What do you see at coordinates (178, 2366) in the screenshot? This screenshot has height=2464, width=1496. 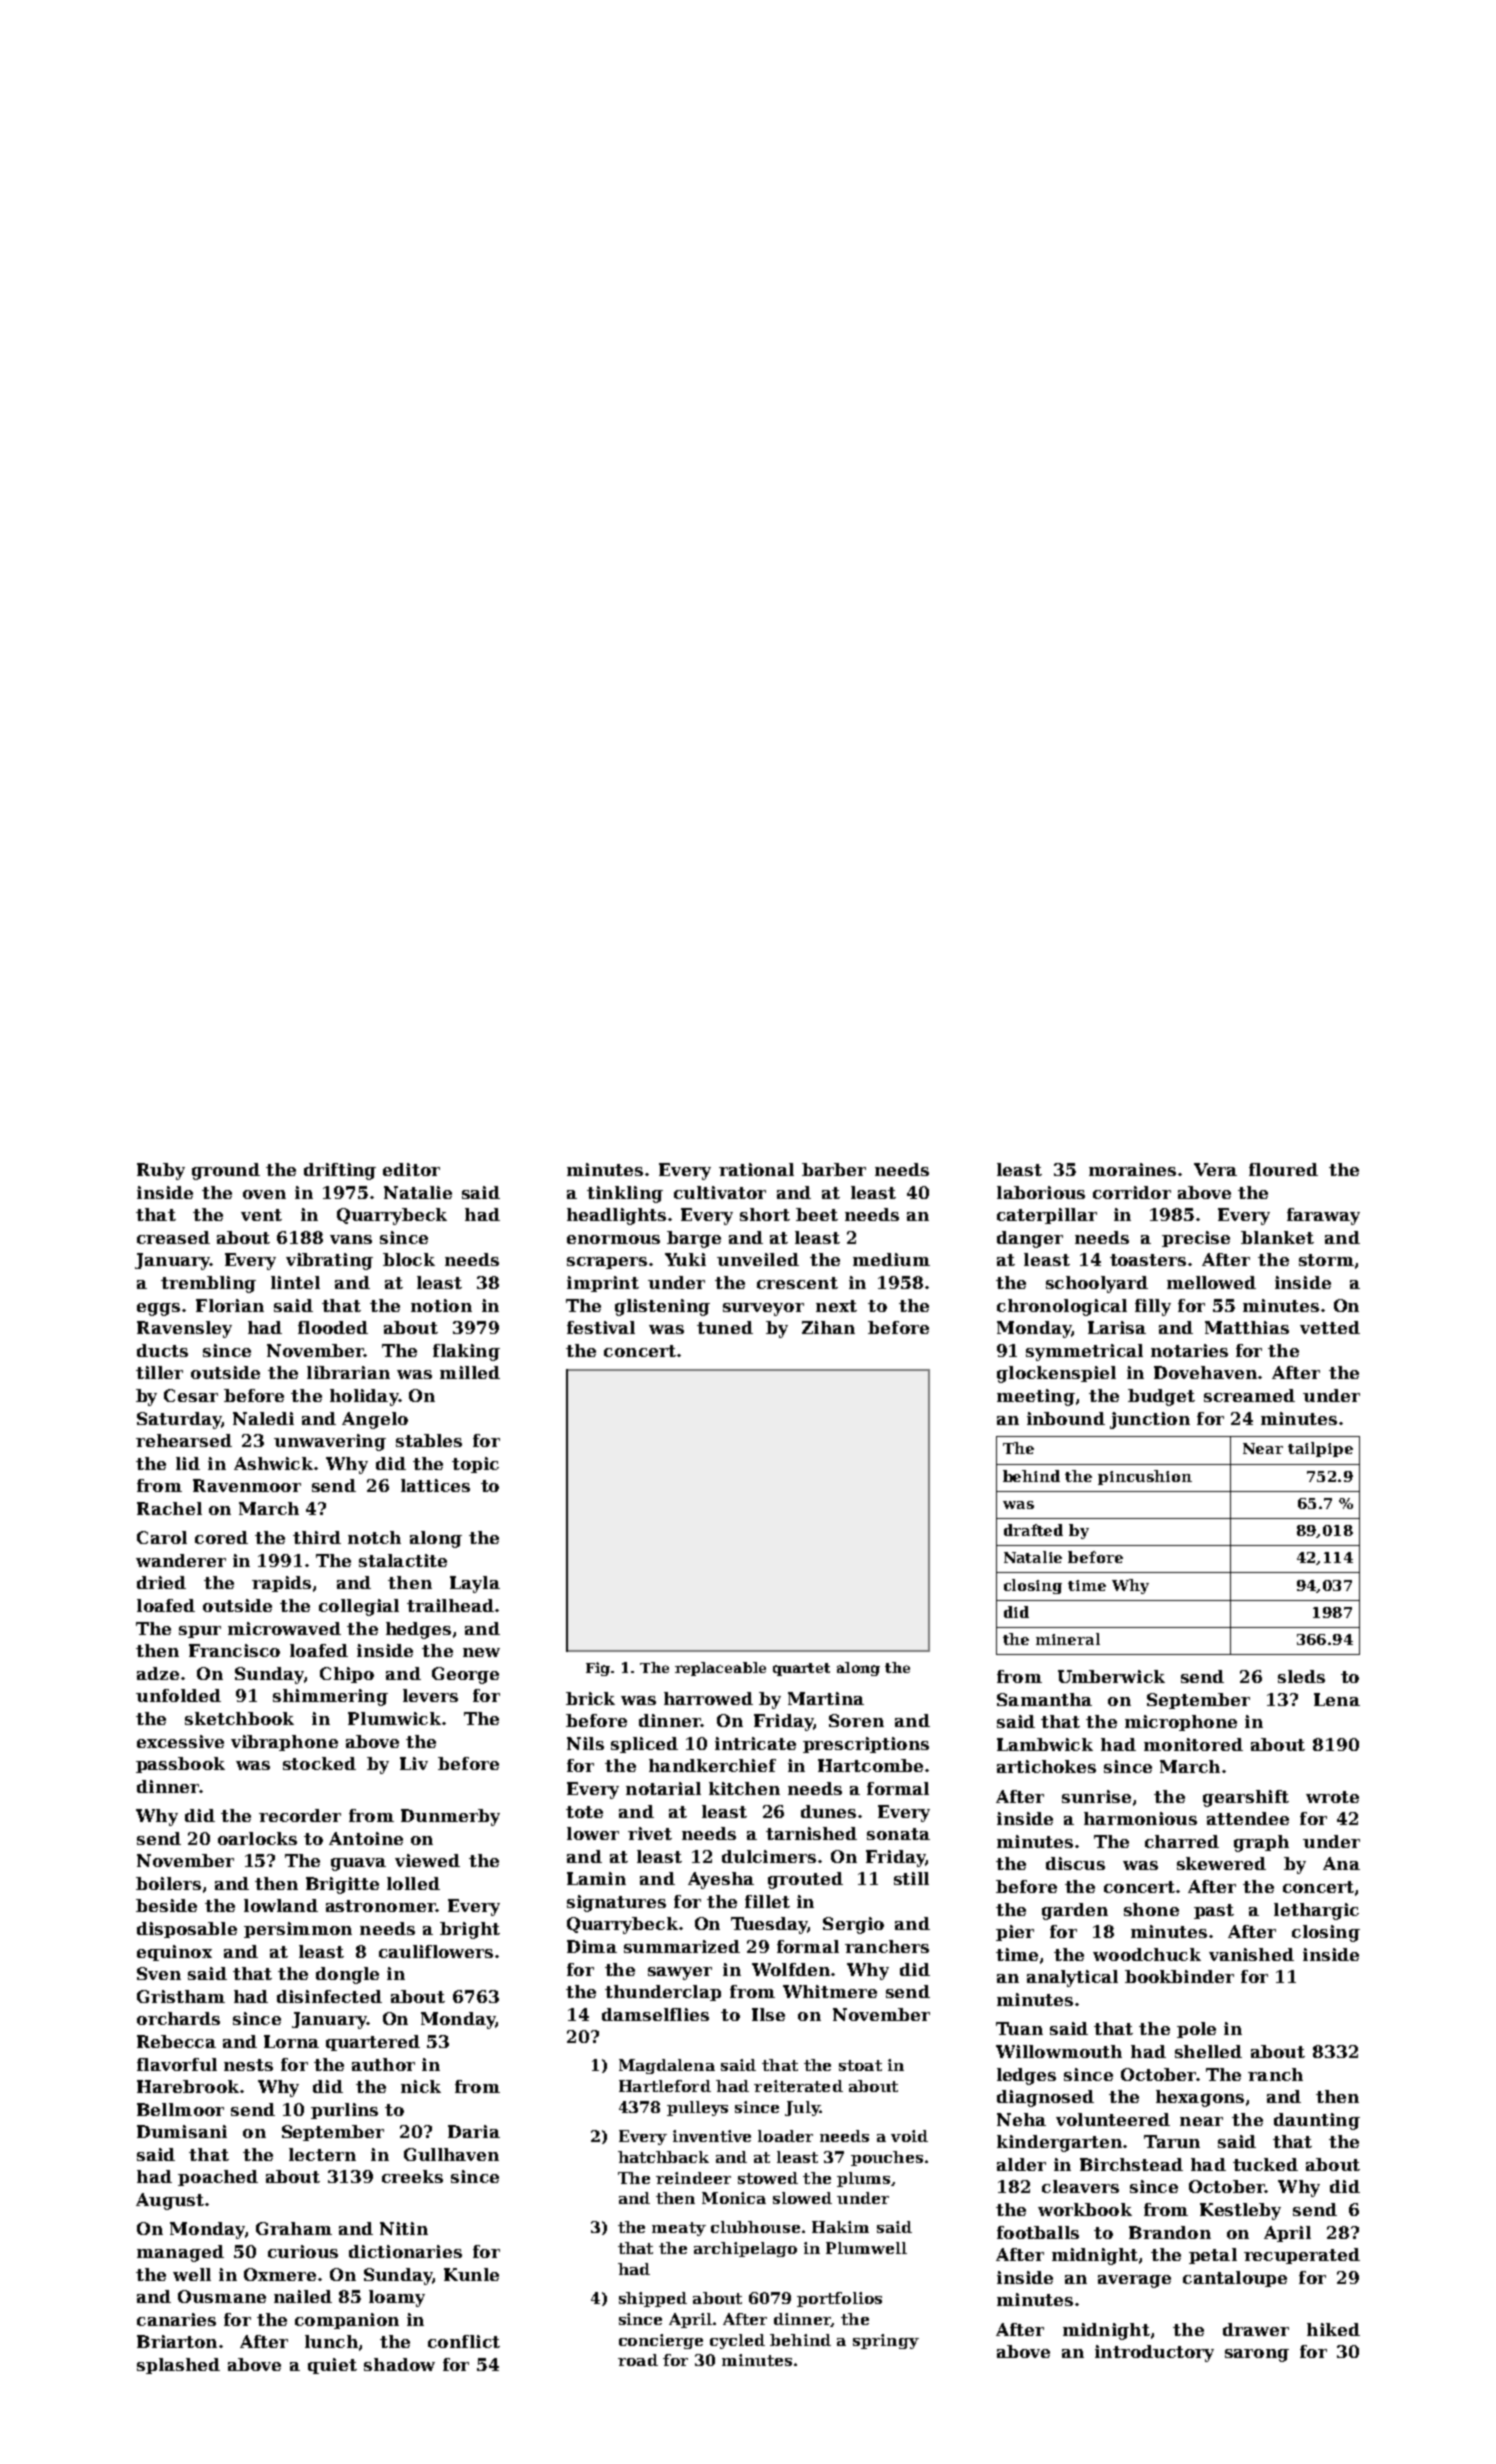 I see `splashed` at bounding box center [178, 2366].
